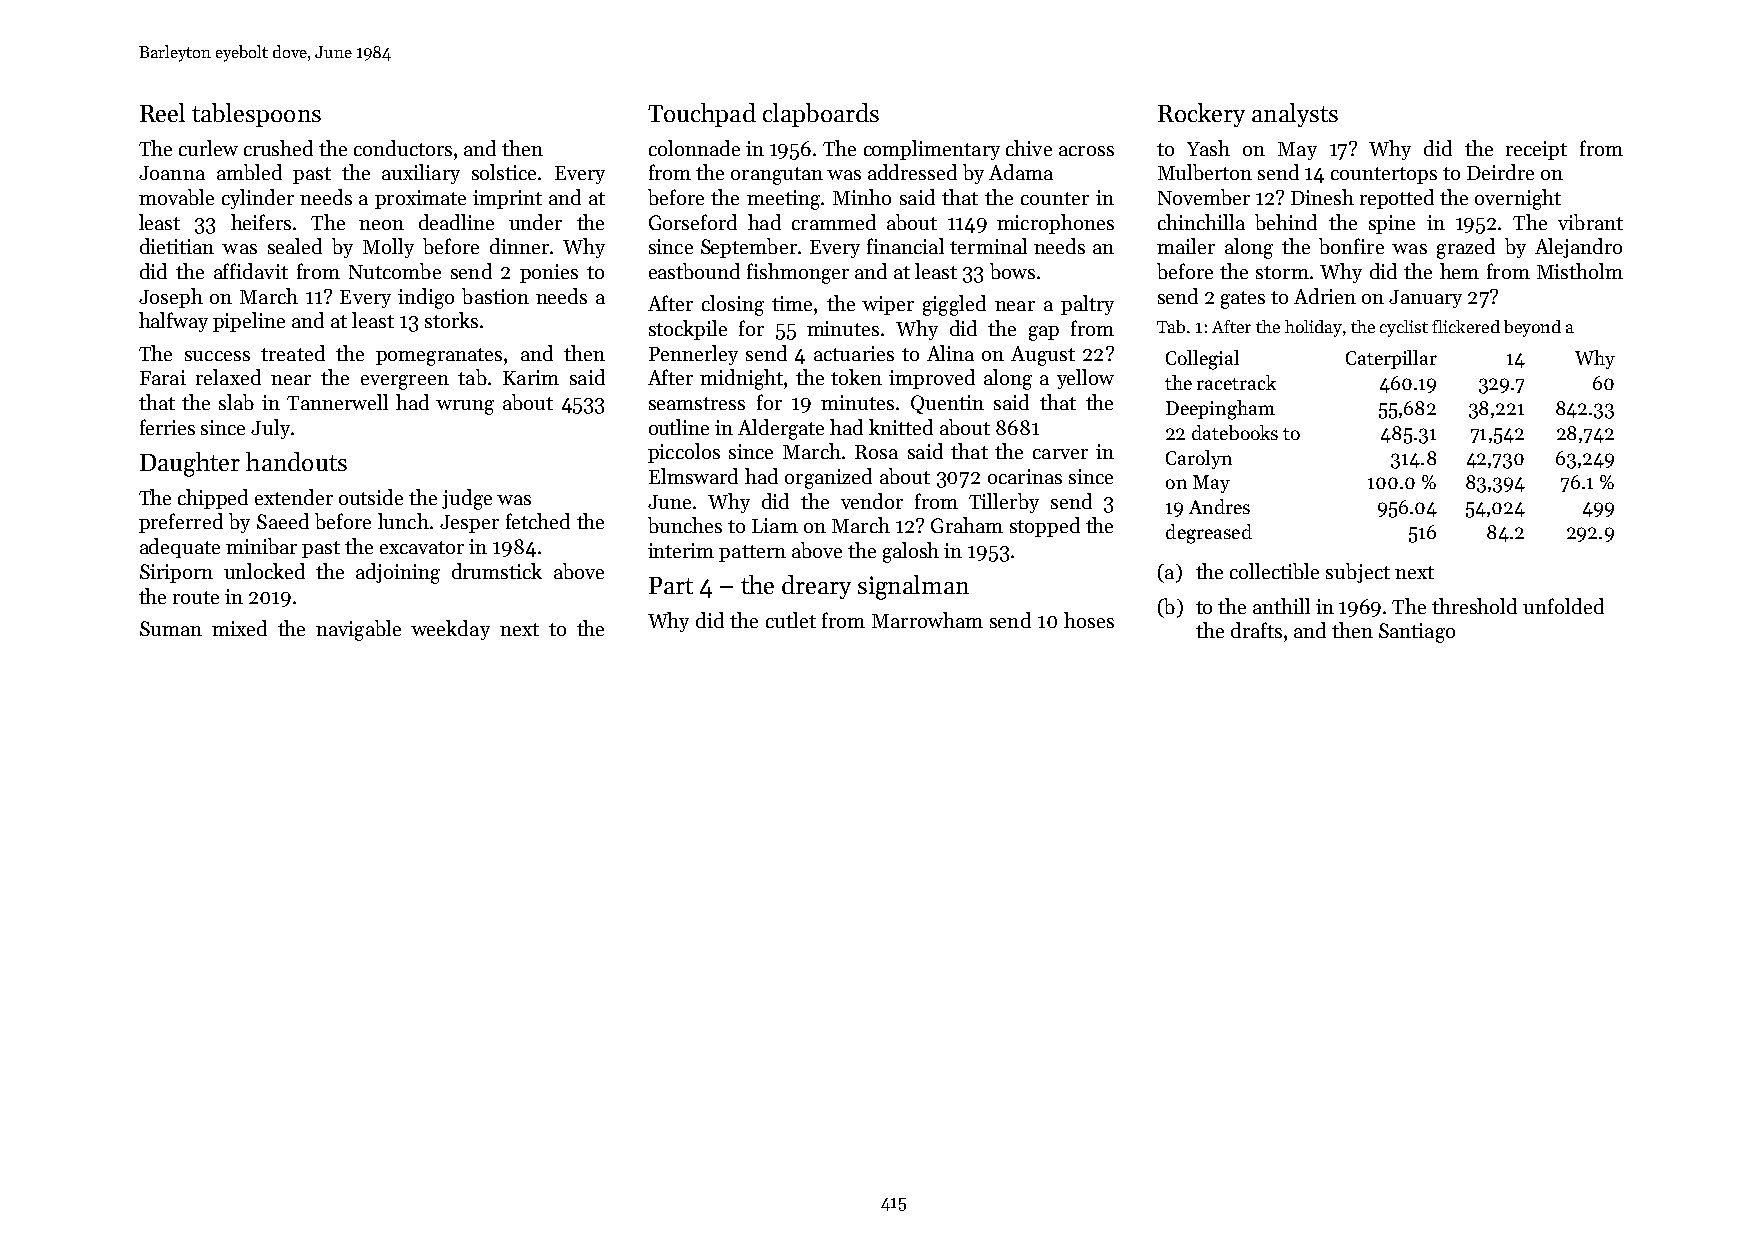  What do you see at coordinates (1563, 606) in the page?
I see `unfolded` at bounding box center [1563, 606].
